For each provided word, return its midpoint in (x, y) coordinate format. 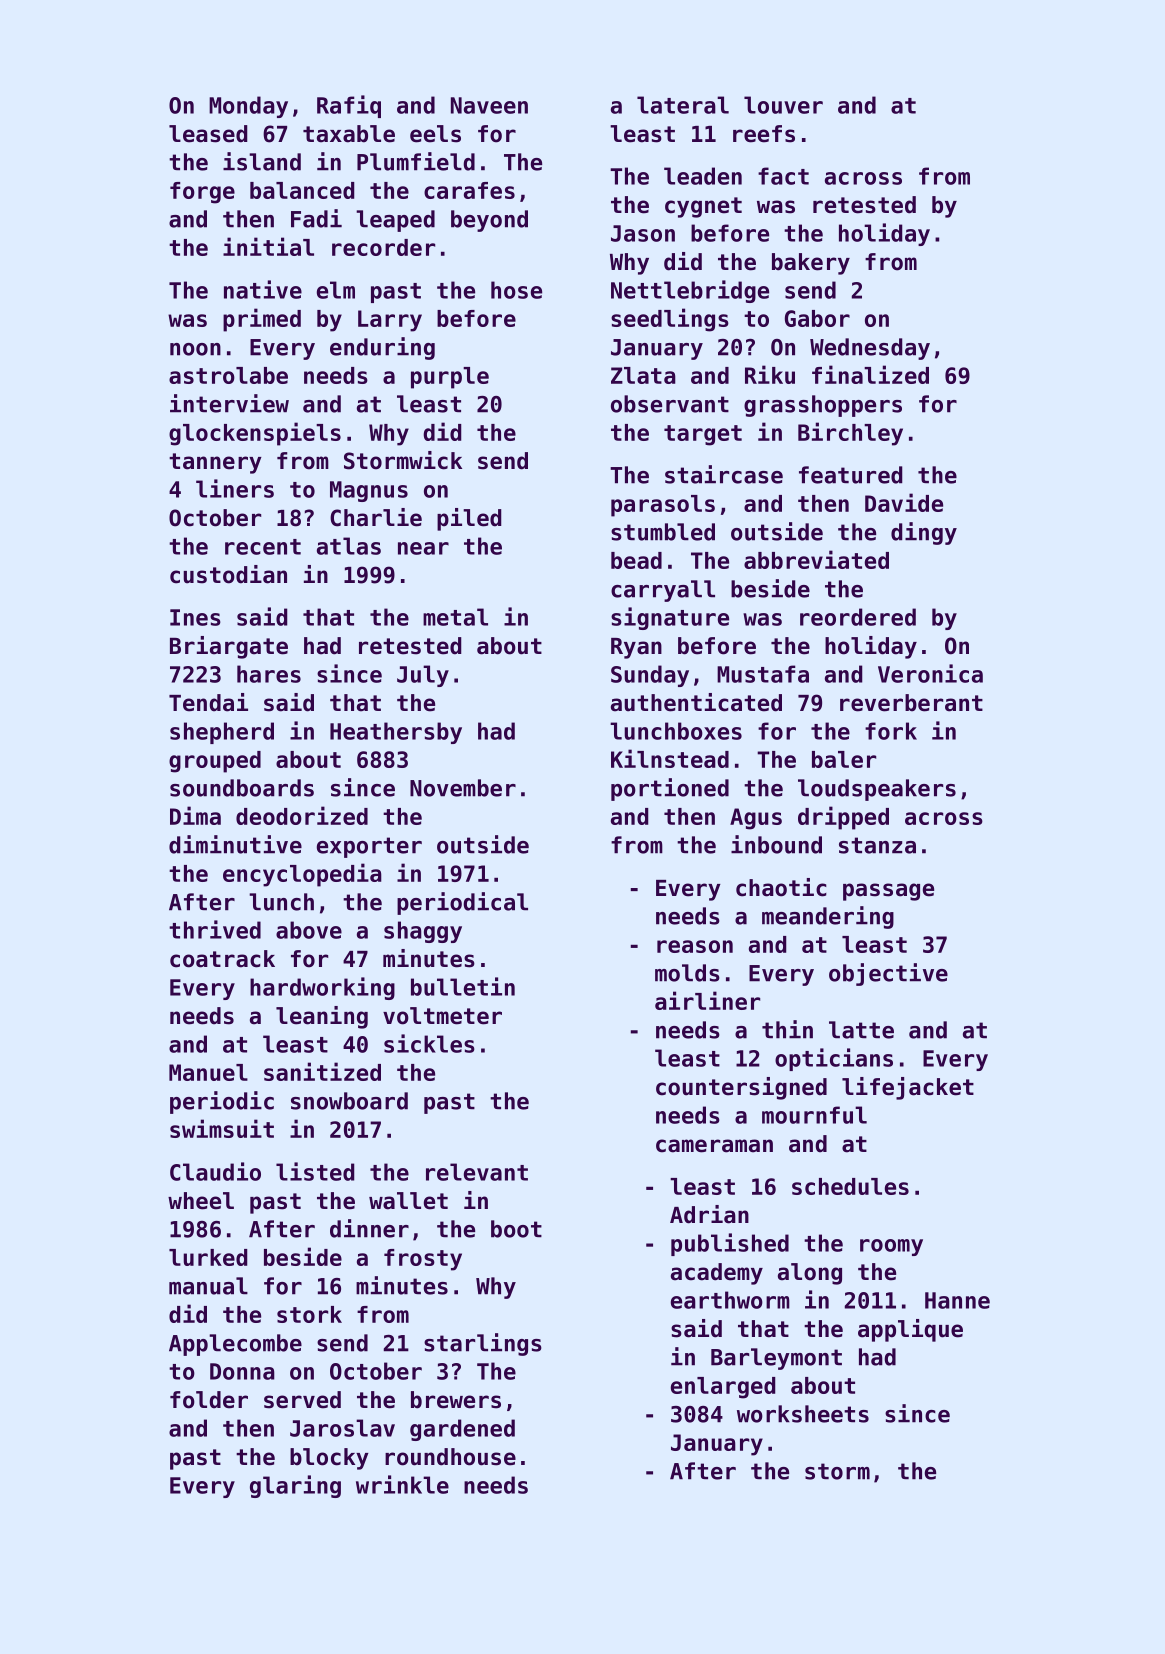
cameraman (714, 1146)
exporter (369, 847)
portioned (670, 789)
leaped (395, 221)
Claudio (215, 1171)
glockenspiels (255, 434)
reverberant (911, 703)
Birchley (850, 434)
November (463, 788)
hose (516, 290)
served (302, 1400)
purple (450, 378)
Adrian (709, 1214)
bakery (811, 264)
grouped (215, 762)
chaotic (781, 887)
